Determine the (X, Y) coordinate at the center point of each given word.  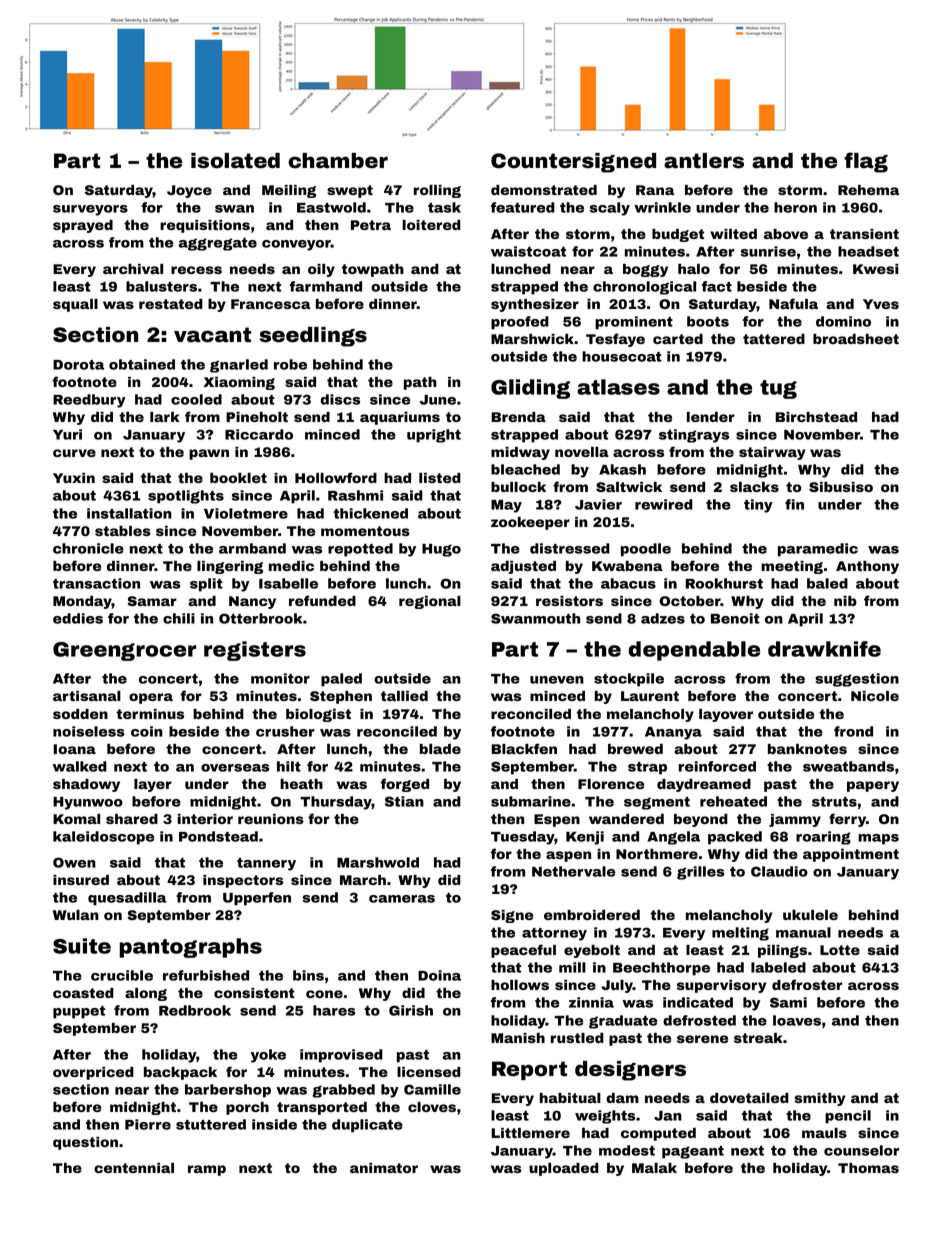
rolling (437, 191)
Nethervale (573, 871)
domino (843, 321)
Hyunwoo (88, 803)
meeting (792, 567)
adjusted (523, 567)
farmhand (326, 286)
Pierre (148, 1124)
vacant (212, 335)
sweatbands (848, 766)
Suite (82, 946)
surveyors (90, 210)
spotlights (186, 497)
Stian (404, 801)
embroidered (592, 915)
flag (866, 162)
